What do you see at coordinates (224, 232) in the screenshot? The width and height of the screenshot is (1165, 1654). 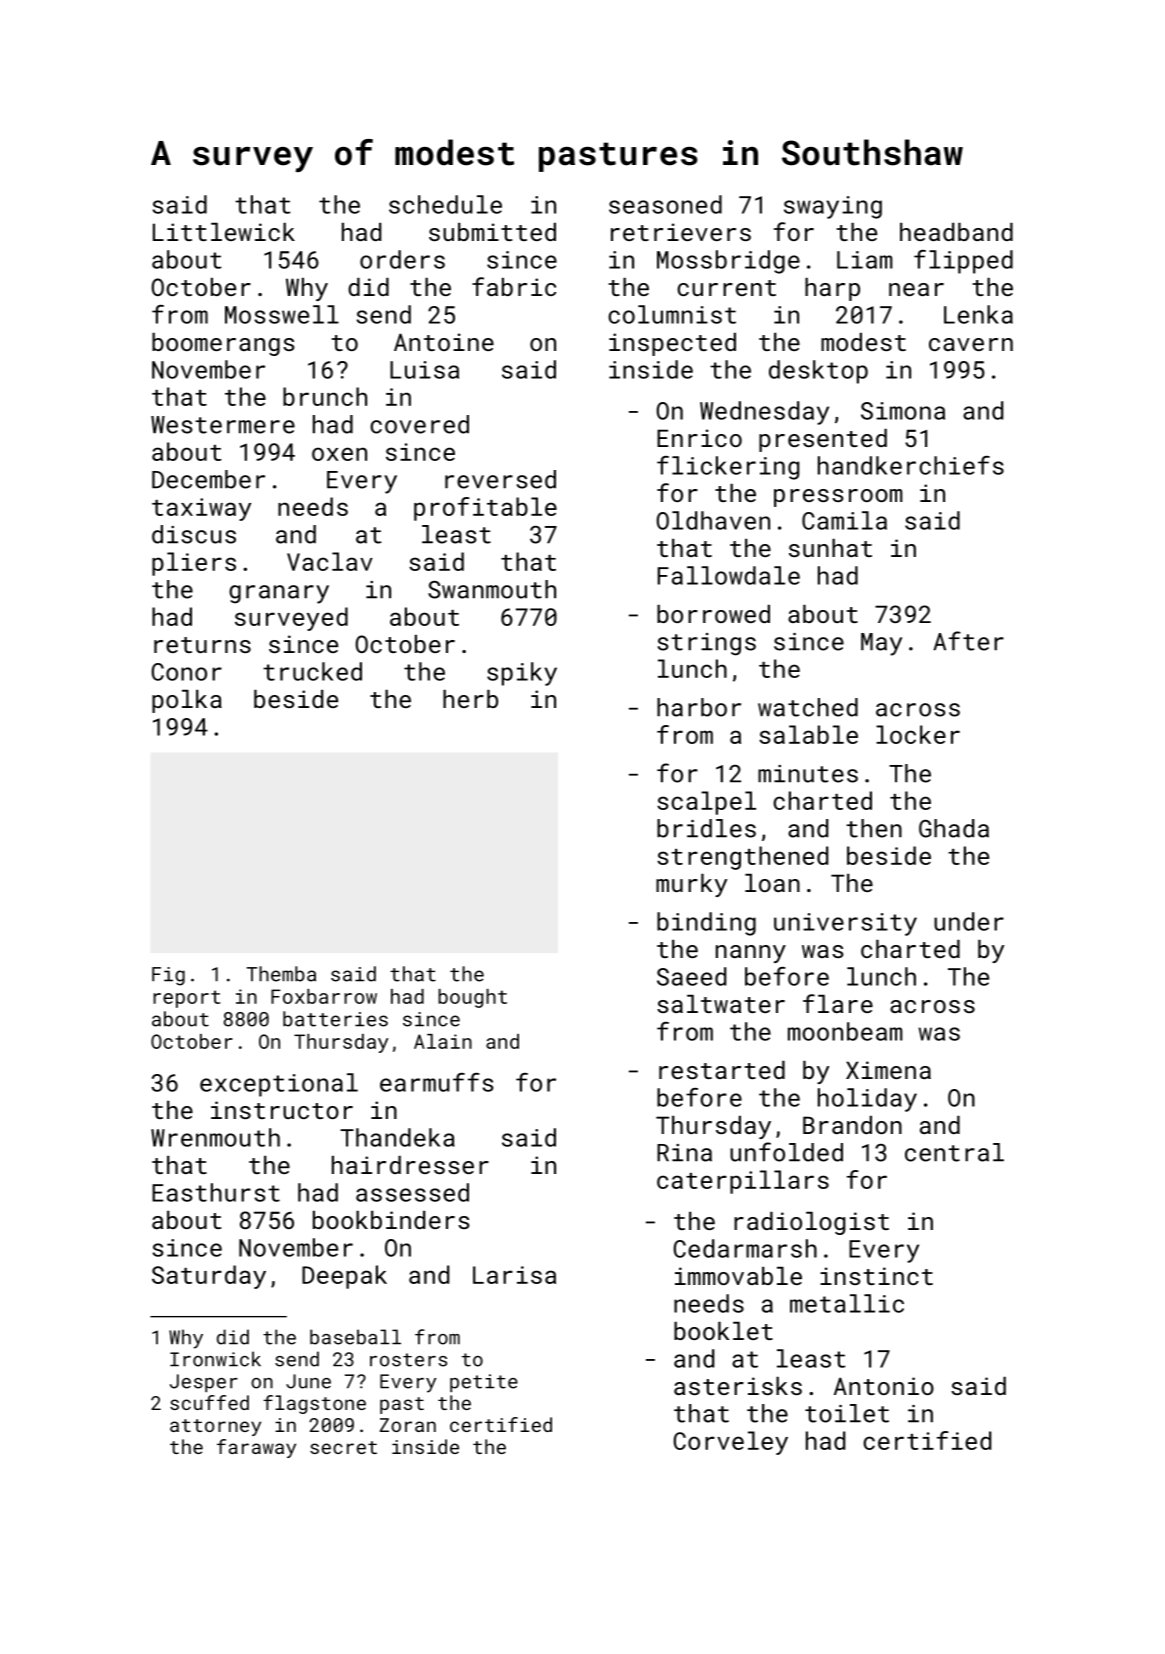 I see `Littlewick` at bounding box center [224, 232].
